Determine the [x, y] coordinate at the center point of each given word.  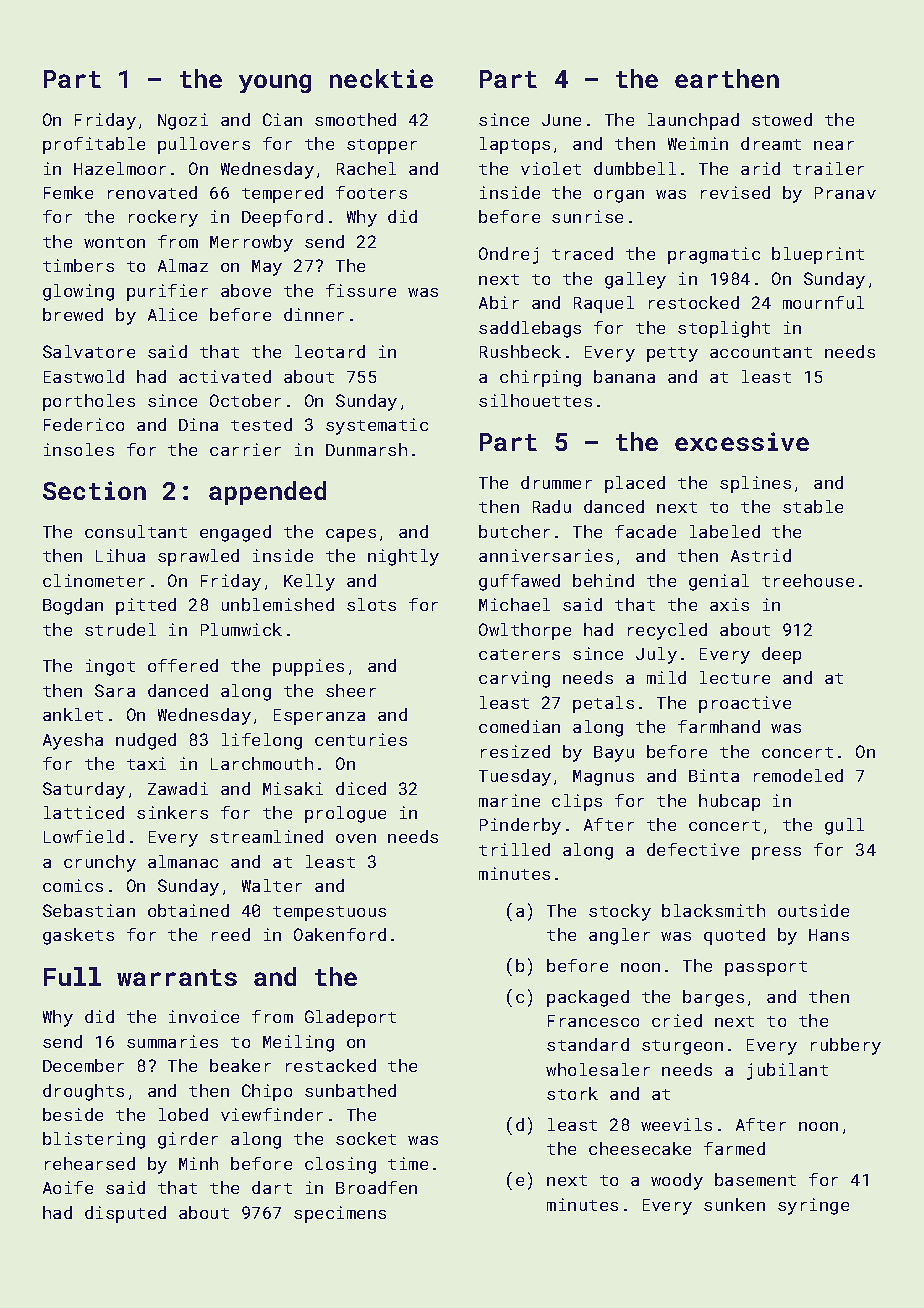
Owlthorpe [525, 631]
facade [645, 531]
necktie [381, 78]
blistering [94, 1140]
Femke [68, 192]
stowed [782, 119]
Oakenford [340, 934]
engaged [235, 533]
